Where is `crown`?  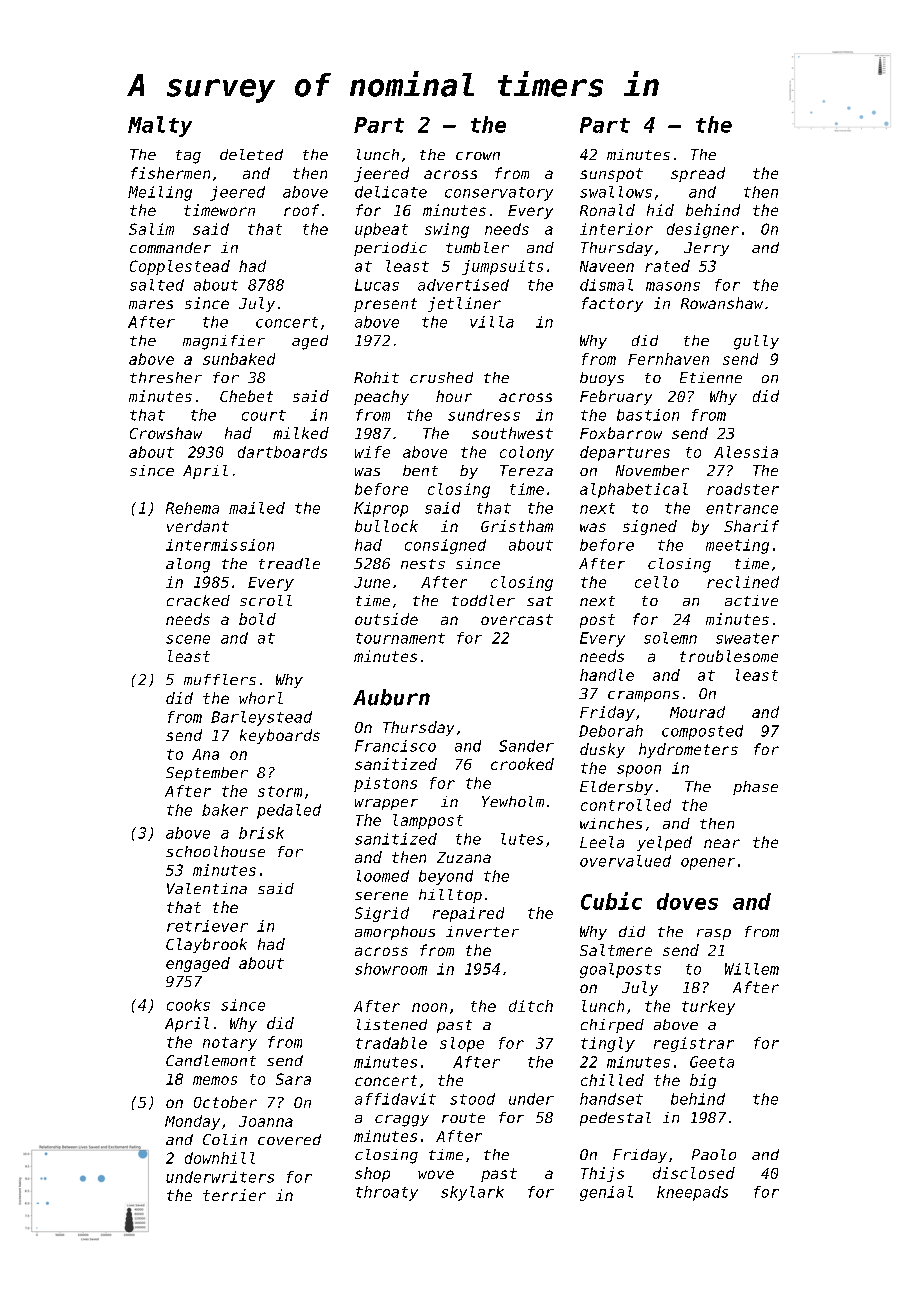
crown is located at coordinates (478, 156).
